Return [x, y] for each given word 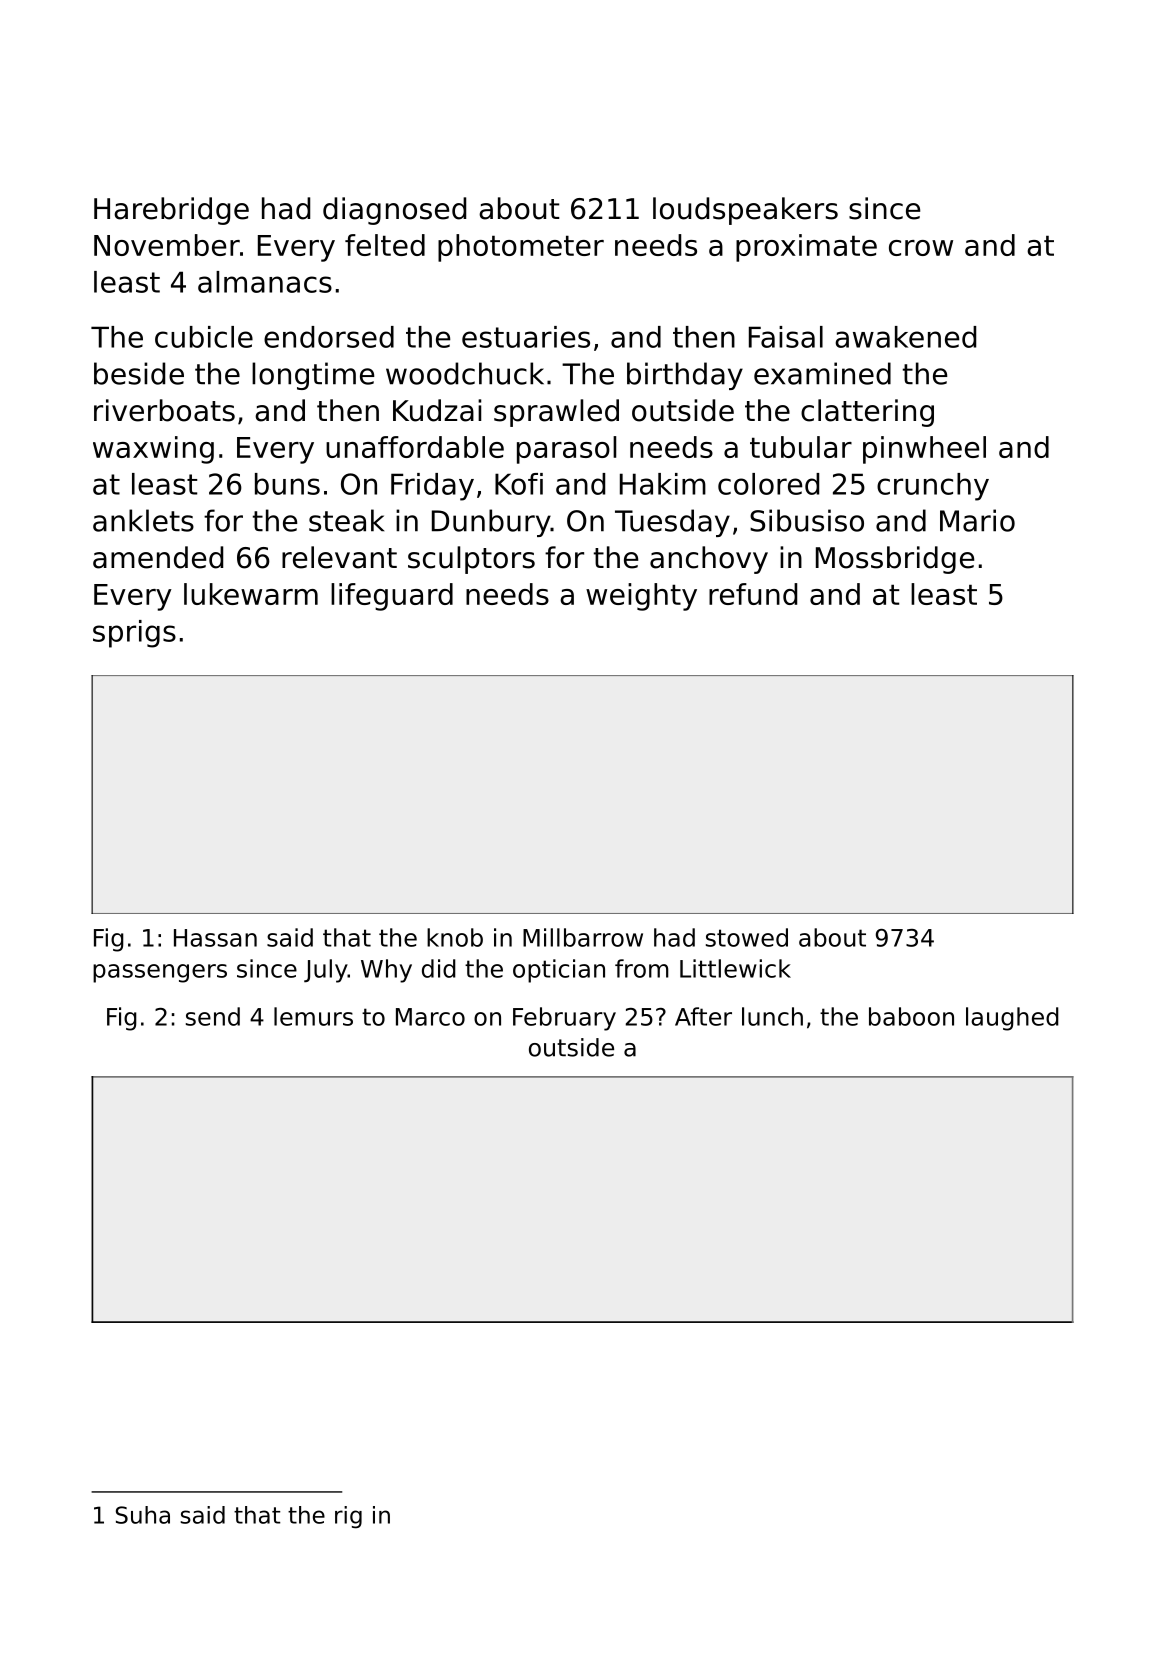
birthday [685, 376]
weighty [641, 597]
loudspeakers [745, 211]
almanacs [265, 282]
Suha [143, 1515]
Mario [977, 520]
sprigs [134, 634]
